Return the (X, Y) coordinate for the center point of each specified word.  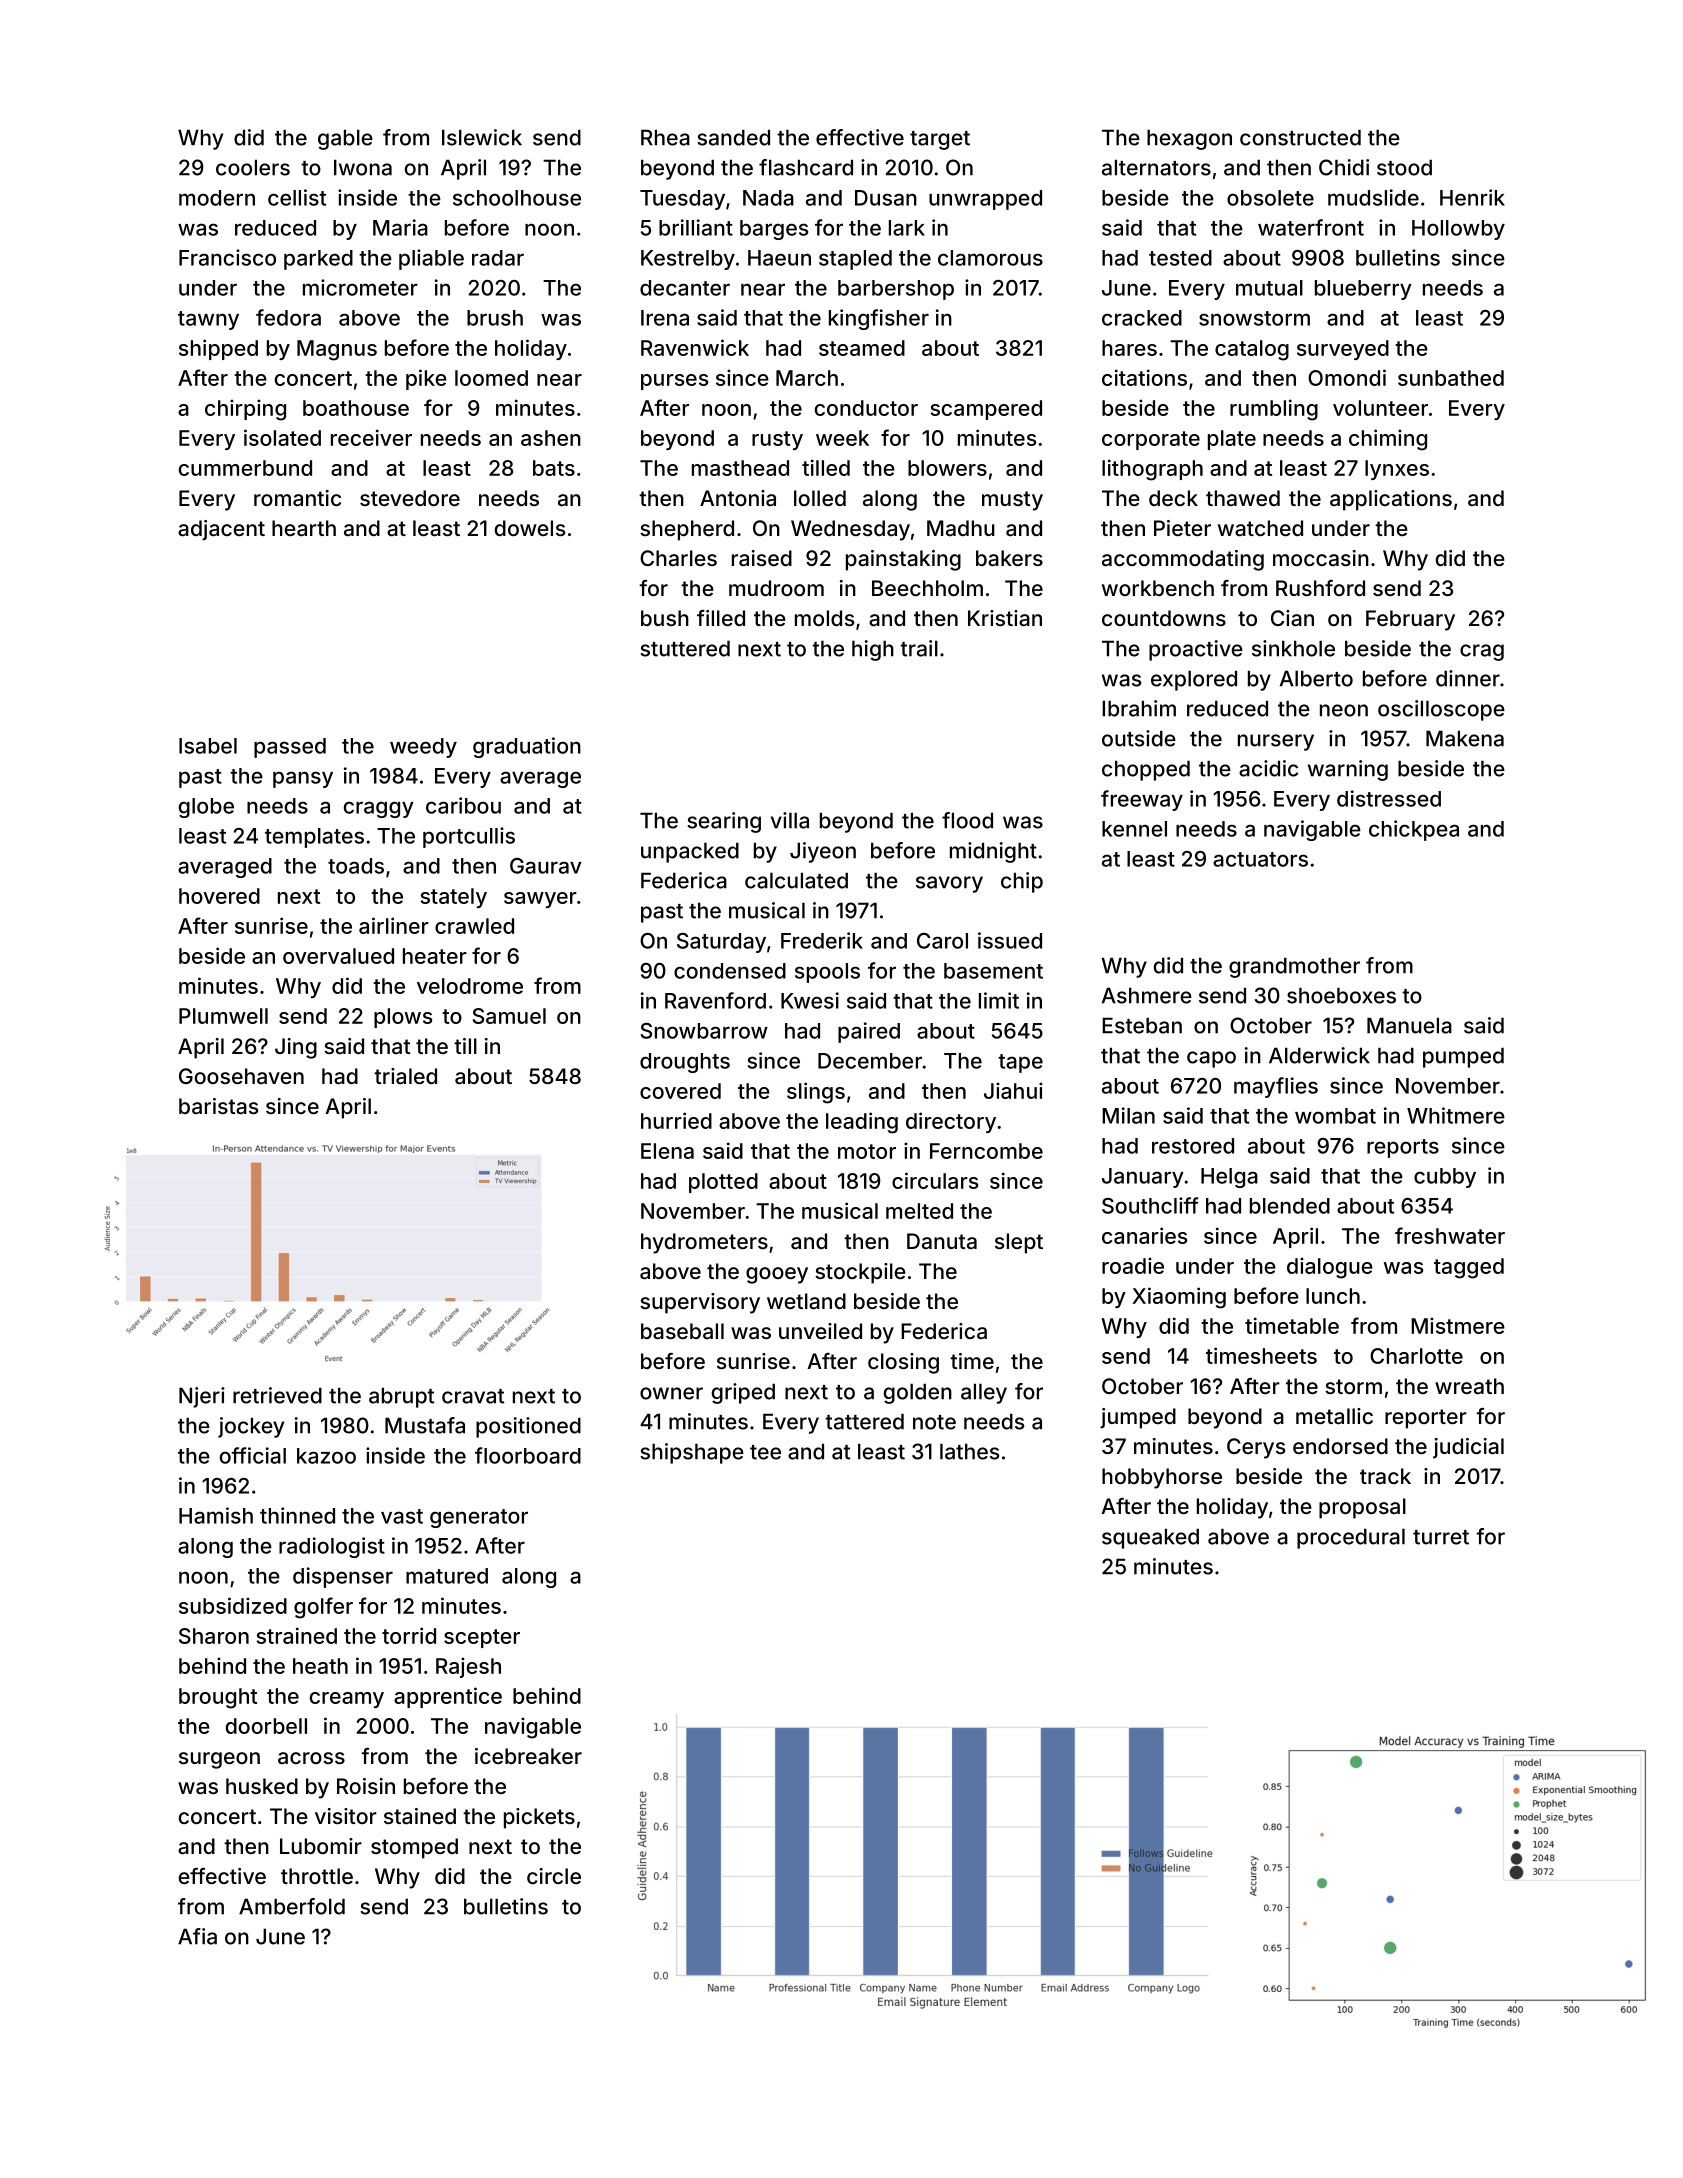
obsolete (1270, 198)
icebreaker (528, 1756)
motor (867, 1151)
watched (1260, 528)
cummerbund (245, 468)
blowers (947, 468)
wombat (1335, 1116)
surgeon (219, 1760)
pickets (539, 1818)
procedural (1351, 1538)
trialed (405, 1076)
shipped (218, 349)
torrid (409, 1635)
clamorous (990, 258)
